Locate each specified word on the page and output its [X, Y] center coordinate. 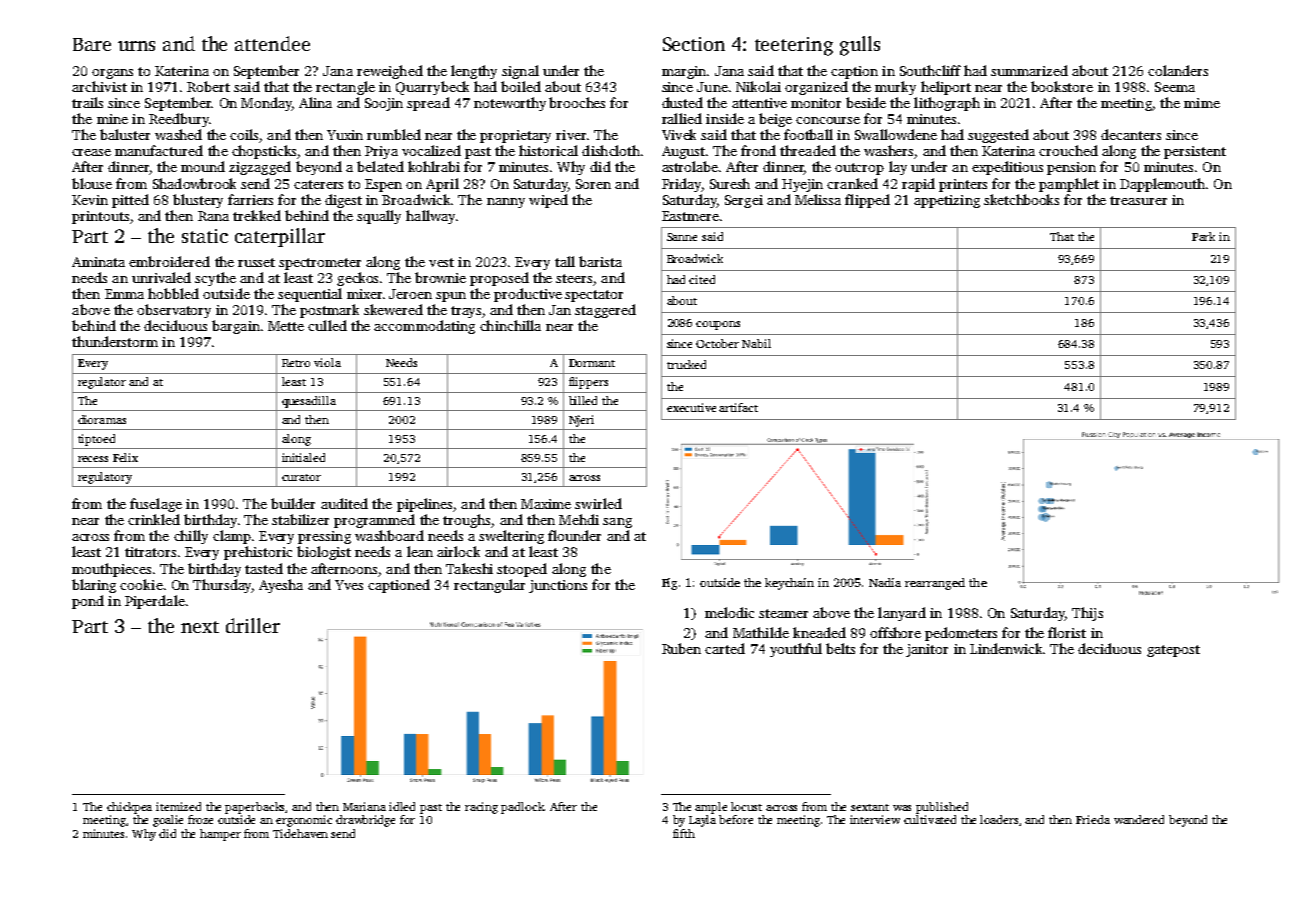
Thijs [1087, 614]
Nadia [885, 582]
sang [617, 523]
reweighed [390, 72]
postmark [329, 311]
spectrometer [320, 264]
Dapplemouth [1162, 185]
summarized [1029, 70]
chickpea [129, 808]
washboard [389, 535]
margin [684, 72]
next [200, 627]
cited [702, 279]
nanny [506, 203]
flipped [867, 201]
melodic [729, 612]
